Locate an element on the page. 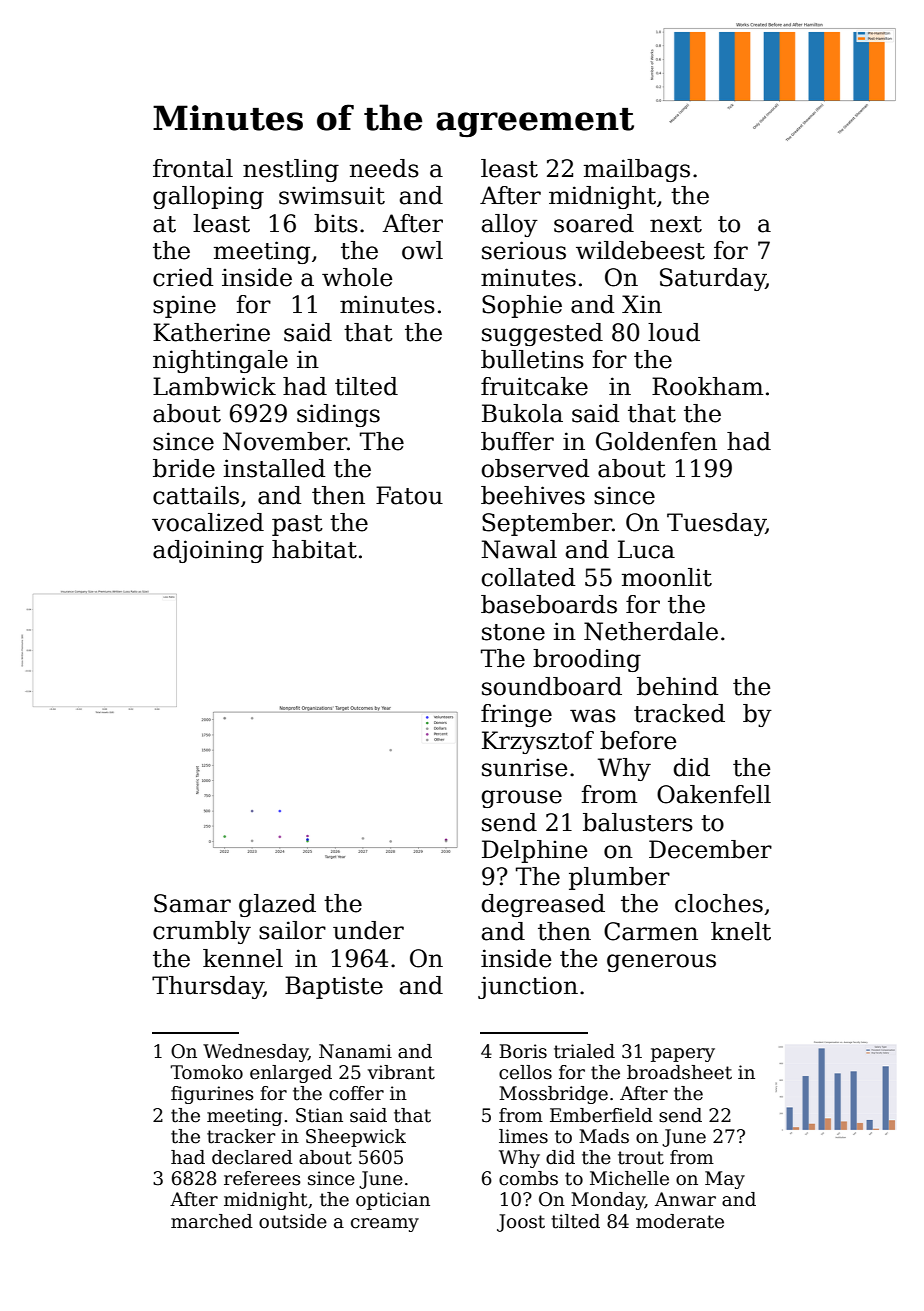 The height and width of the document is (1311, 924). nestling is located at coordinates (291, 170).
